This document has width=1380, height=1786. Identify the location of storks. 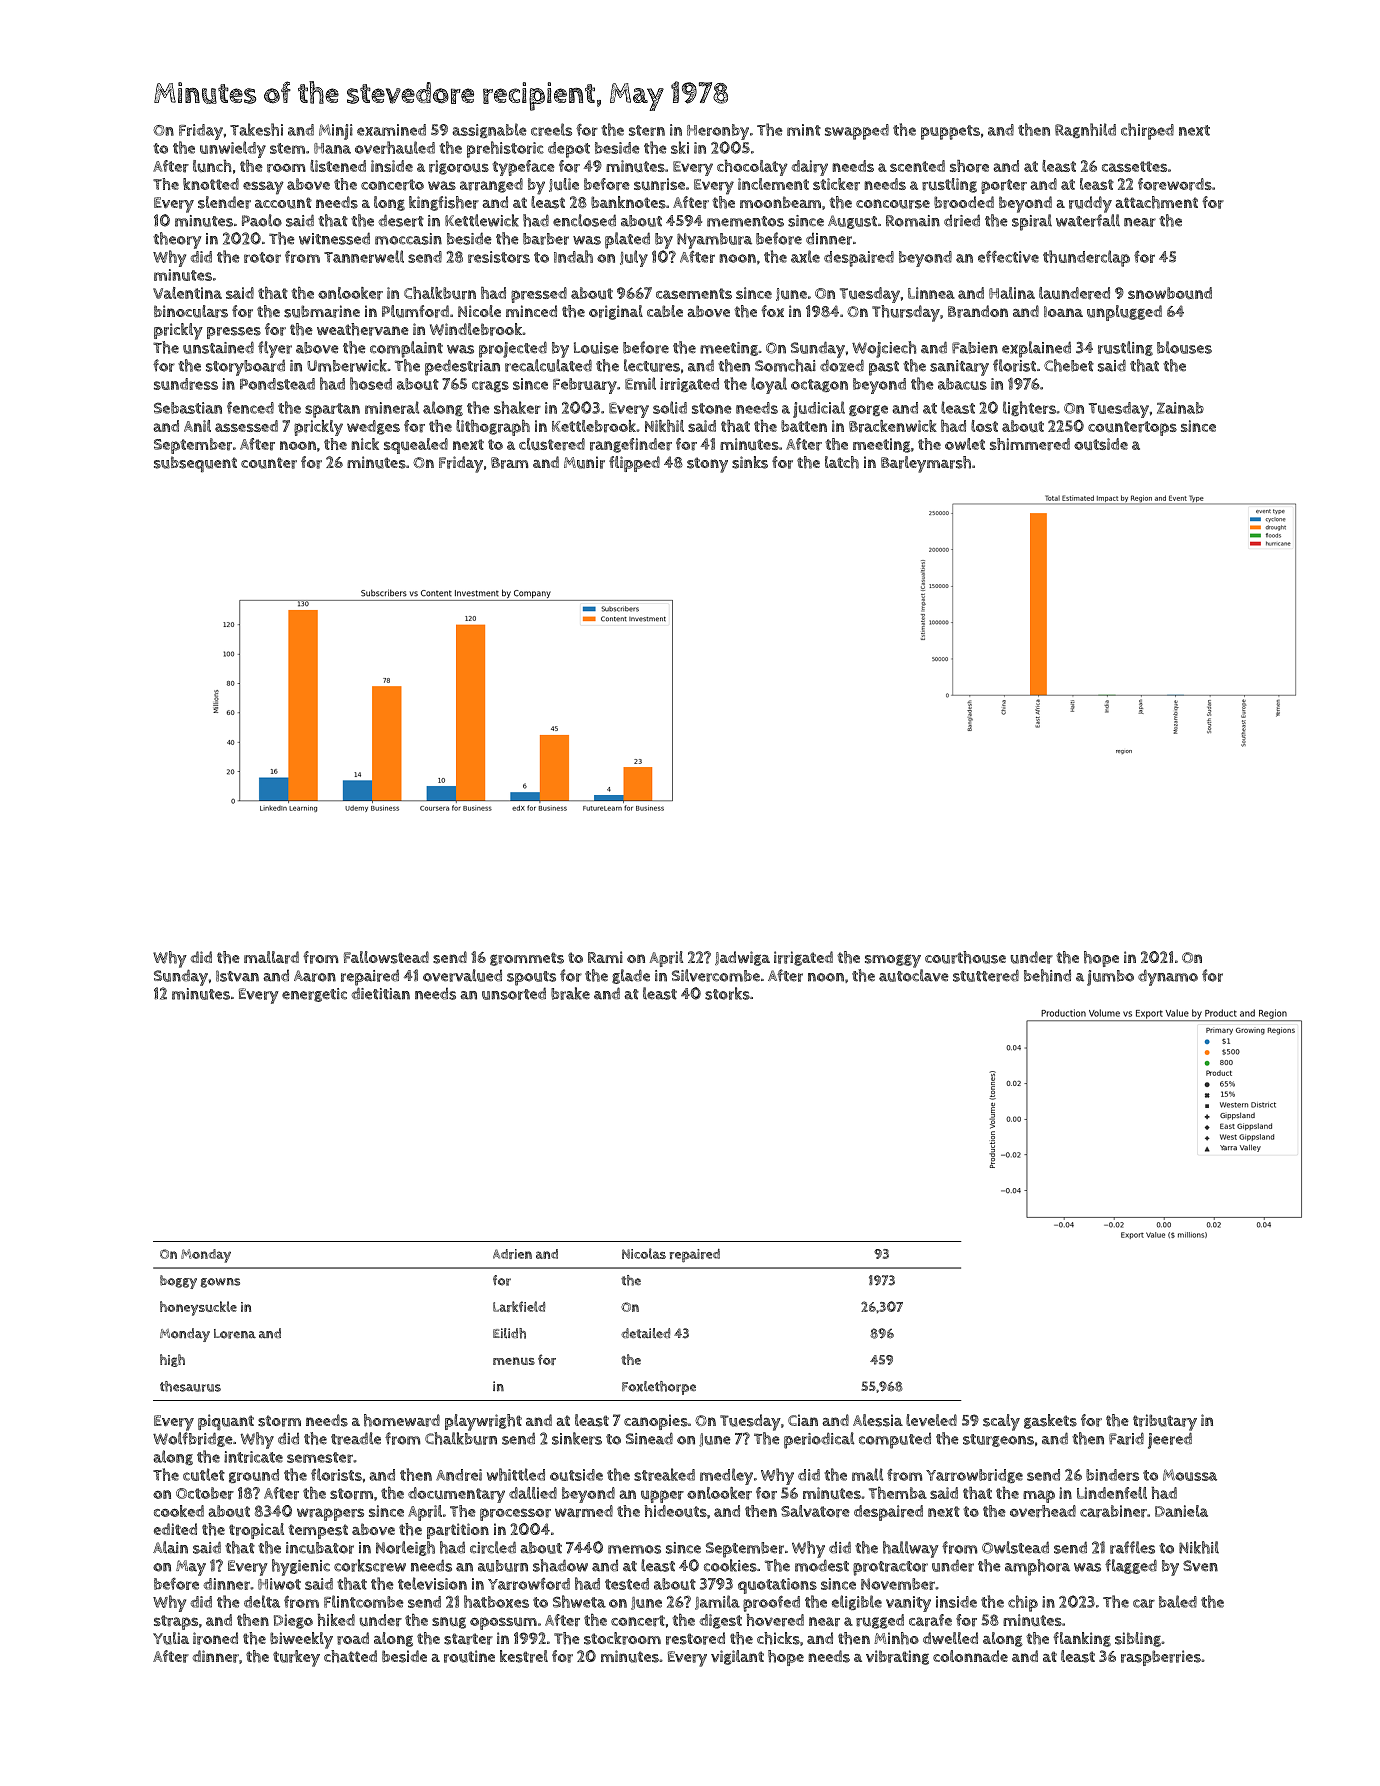
(727, 993).
